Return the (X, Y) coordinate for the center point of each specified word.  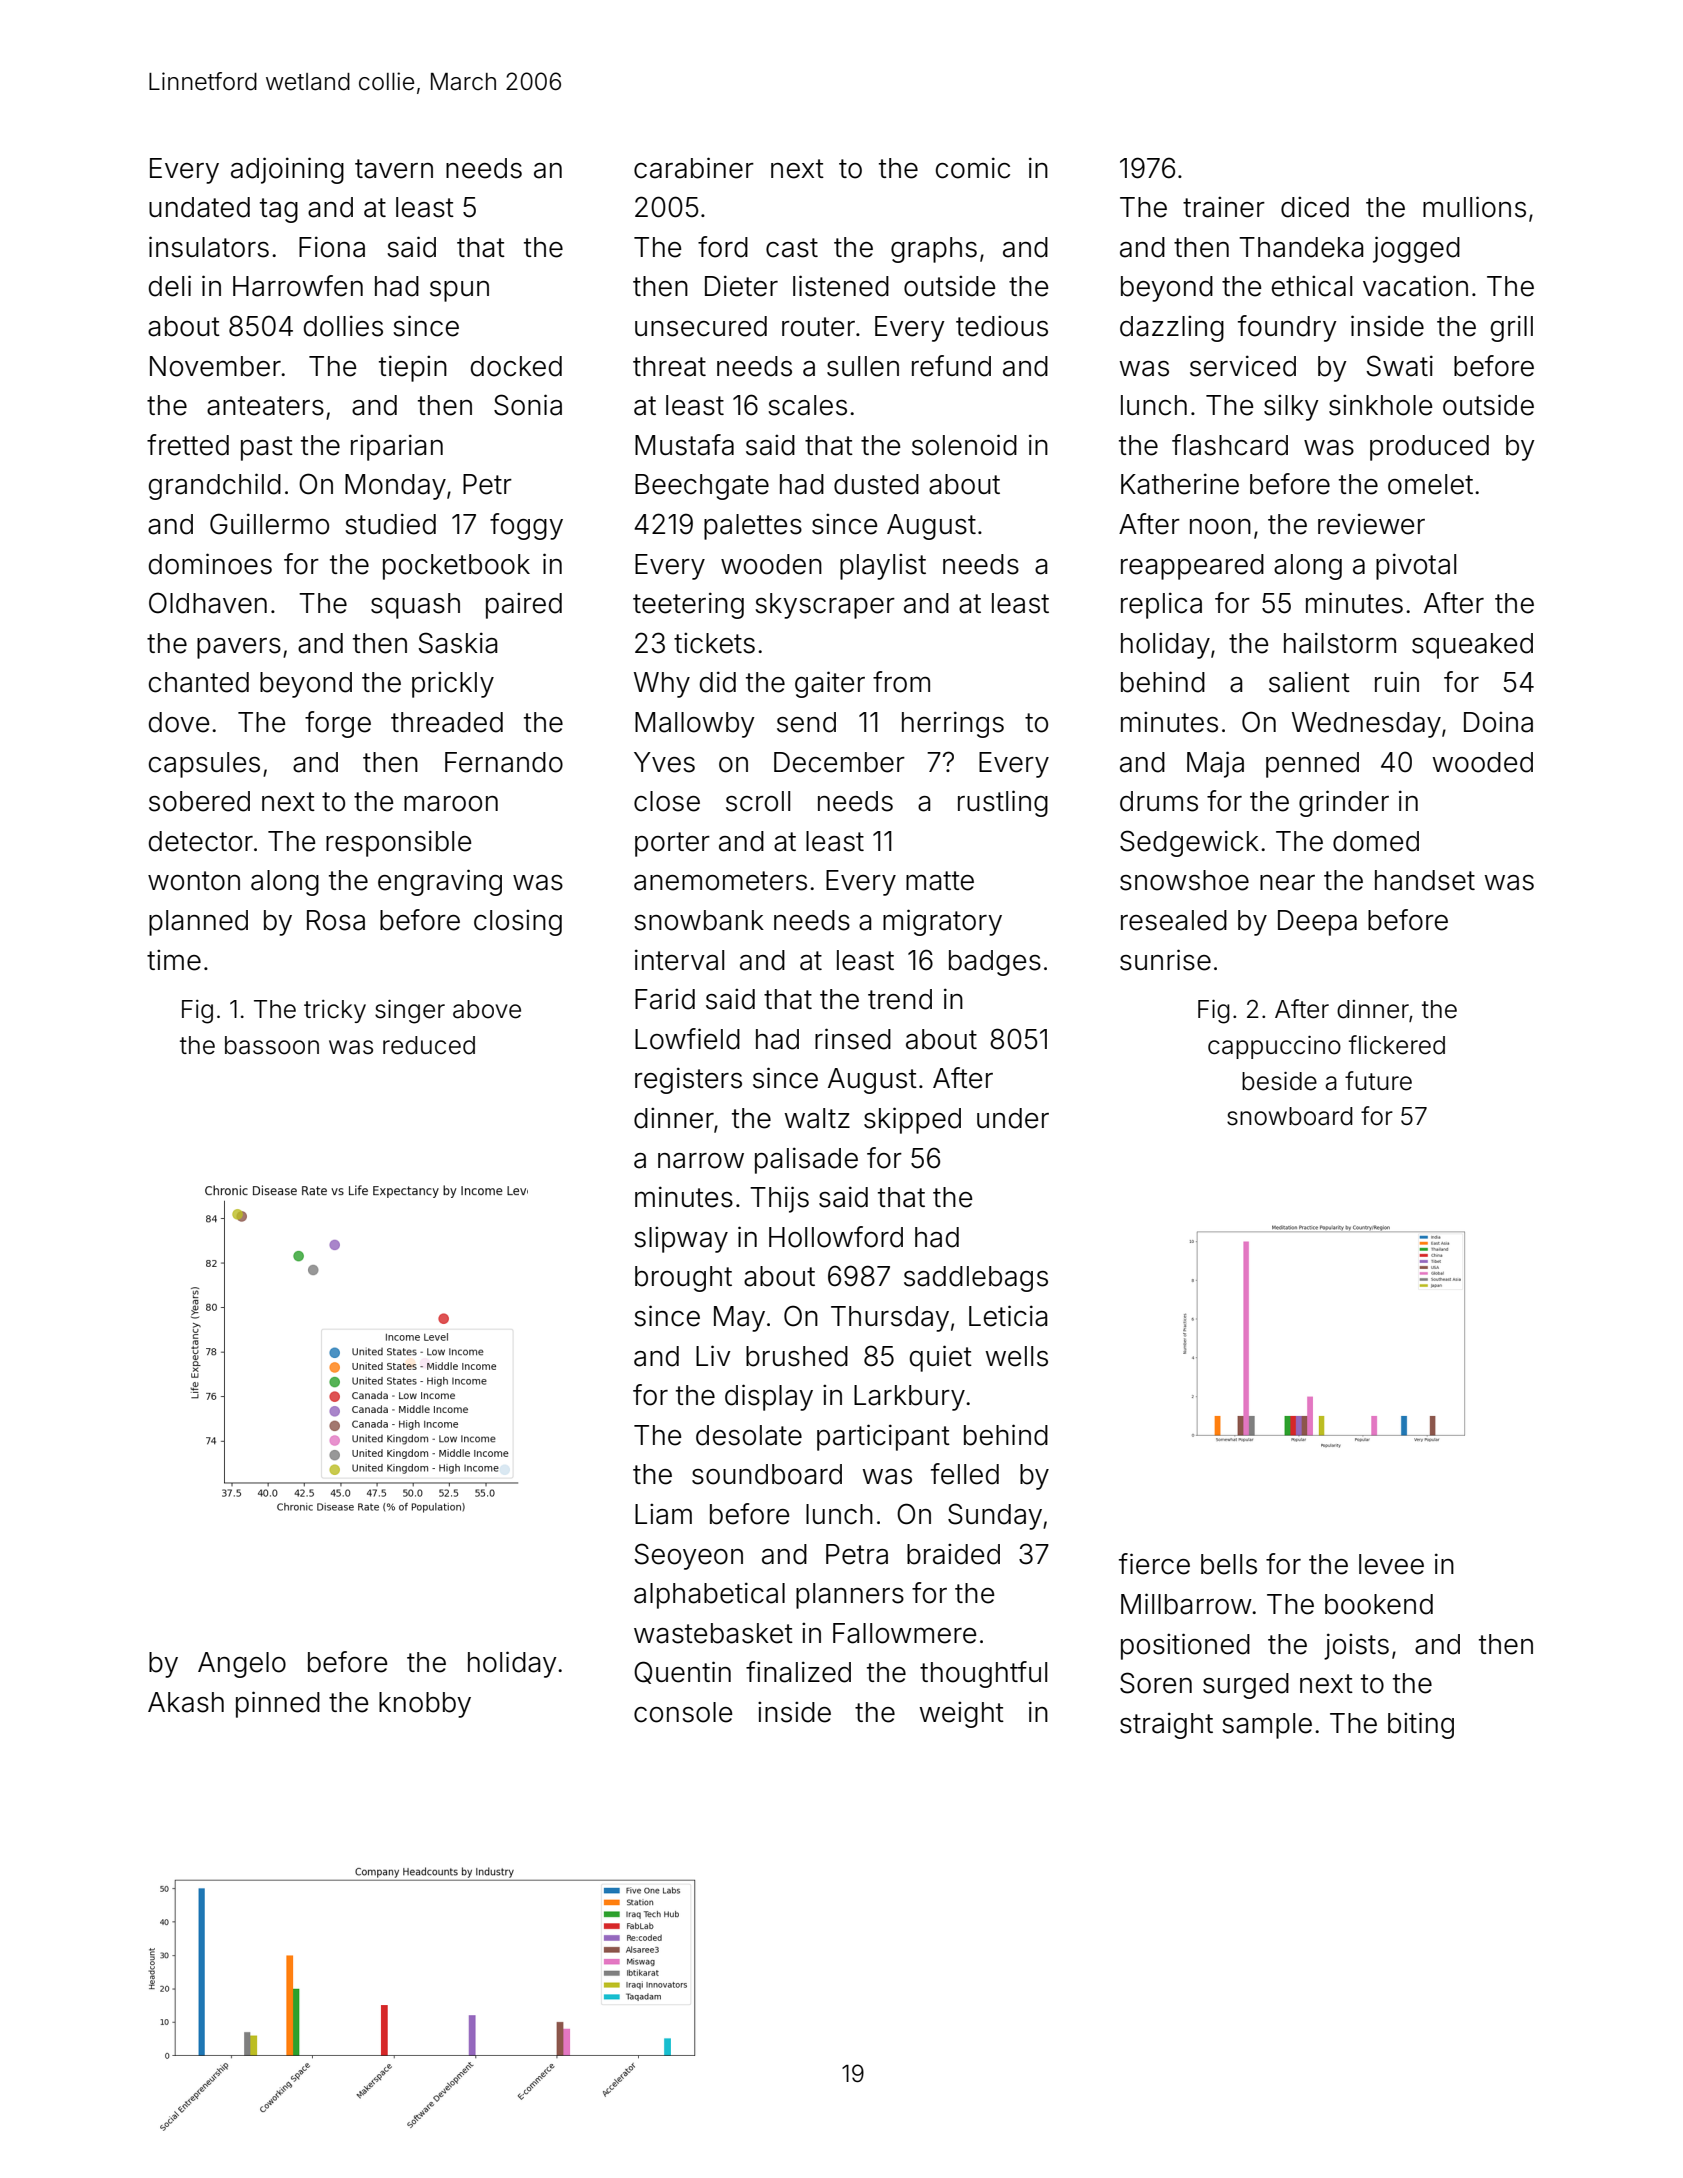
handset (1425, 880)
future (1378, 1081)
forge (338, 724)
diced (1315, 207)
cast (792, 248)
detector (201, 841)
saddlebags (976, 1279)
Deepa (1317, 923)
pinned (278, 1704)
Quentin (682, 1672)
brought (683, 1279)
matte (940, 881)
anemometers (720, 881)
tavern (394, 169)
